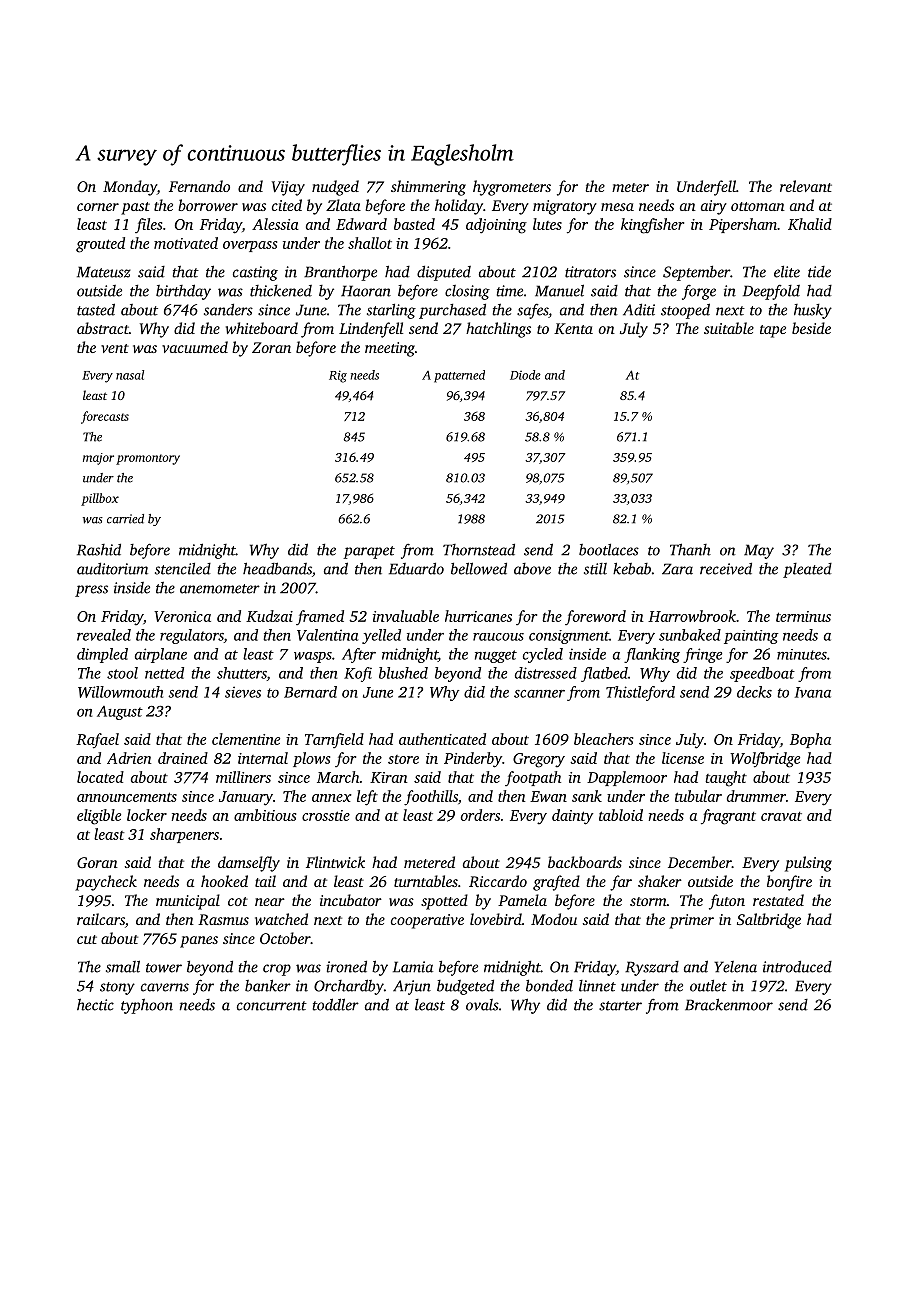  I want to click on Thornstead, so click(479, 549).
